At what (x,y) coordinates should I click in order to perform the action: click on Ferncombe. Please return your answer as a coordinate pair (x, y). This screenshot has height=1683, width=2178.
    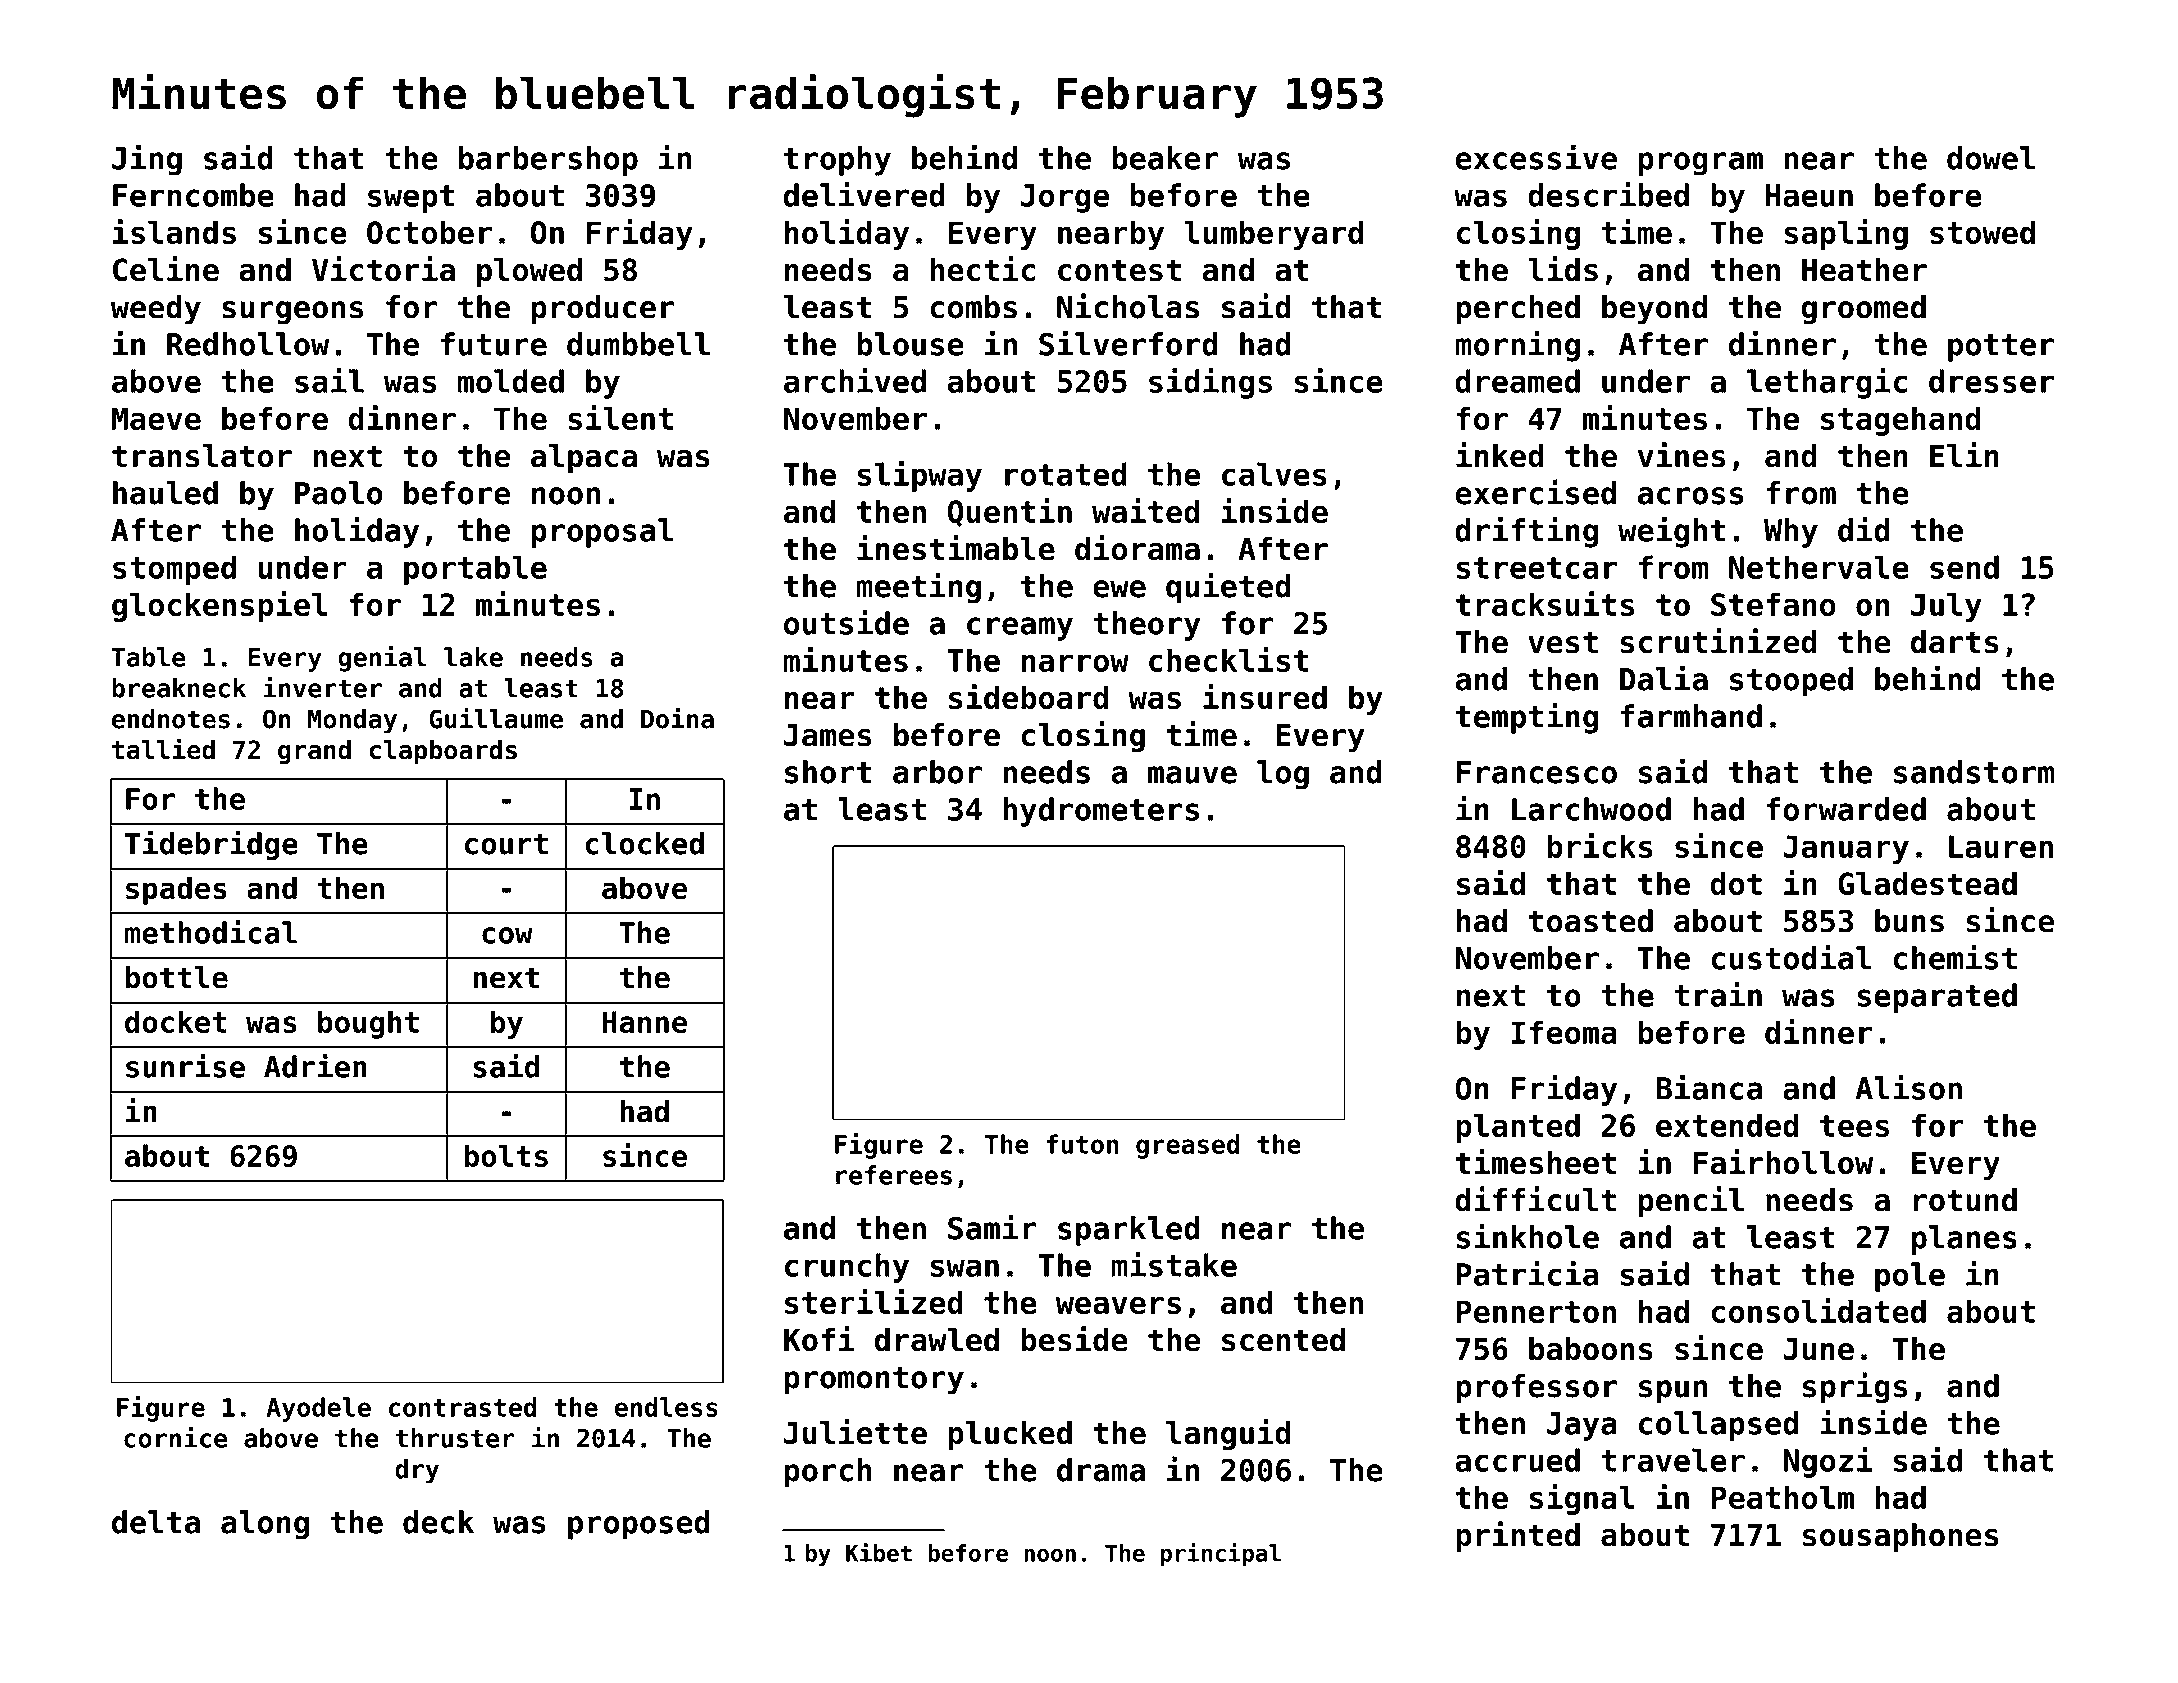
    Looking at the image, I should click on (193, 195).
